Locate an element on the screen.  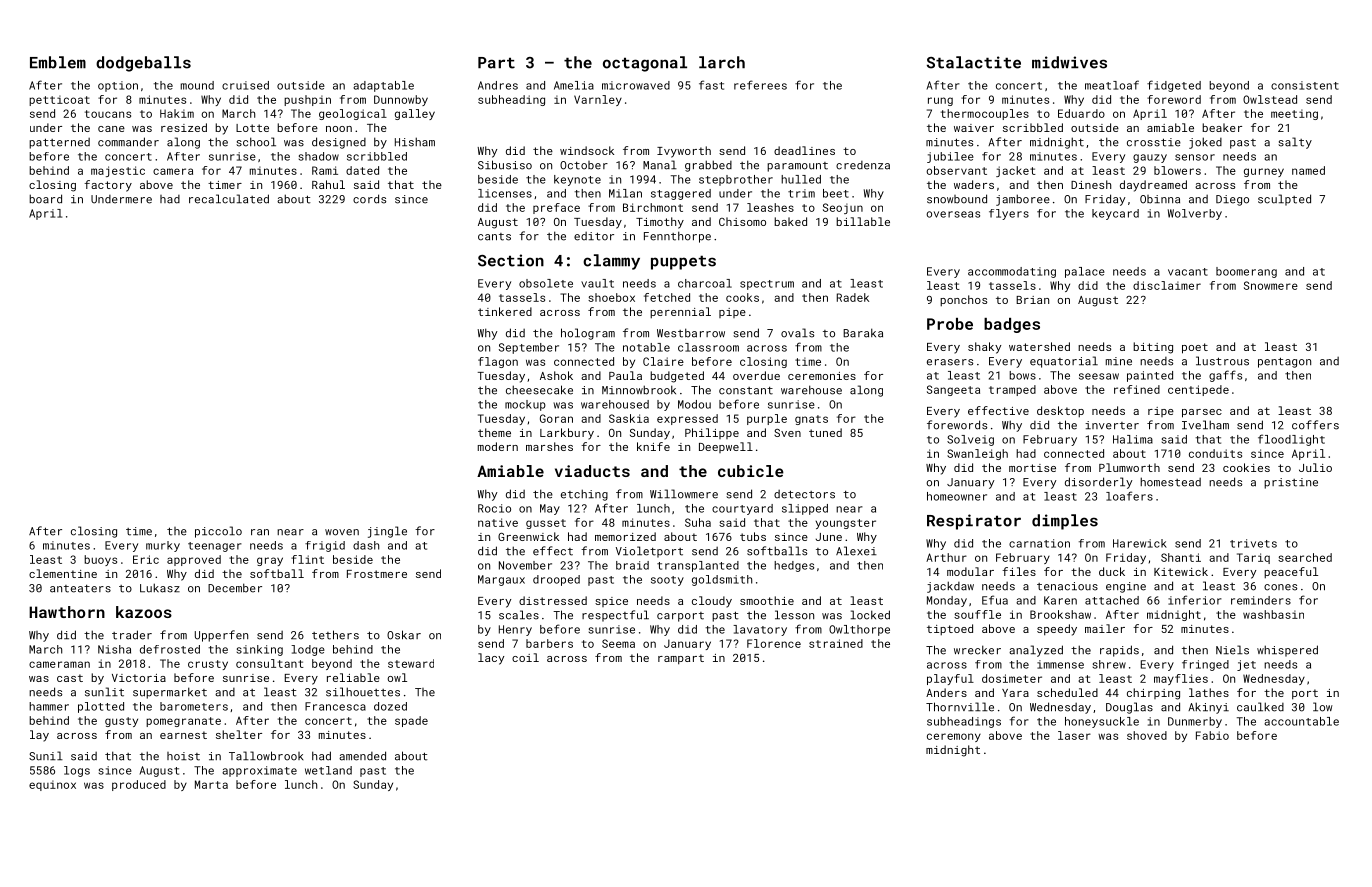
tuned is located at coordinates (825, 432).
